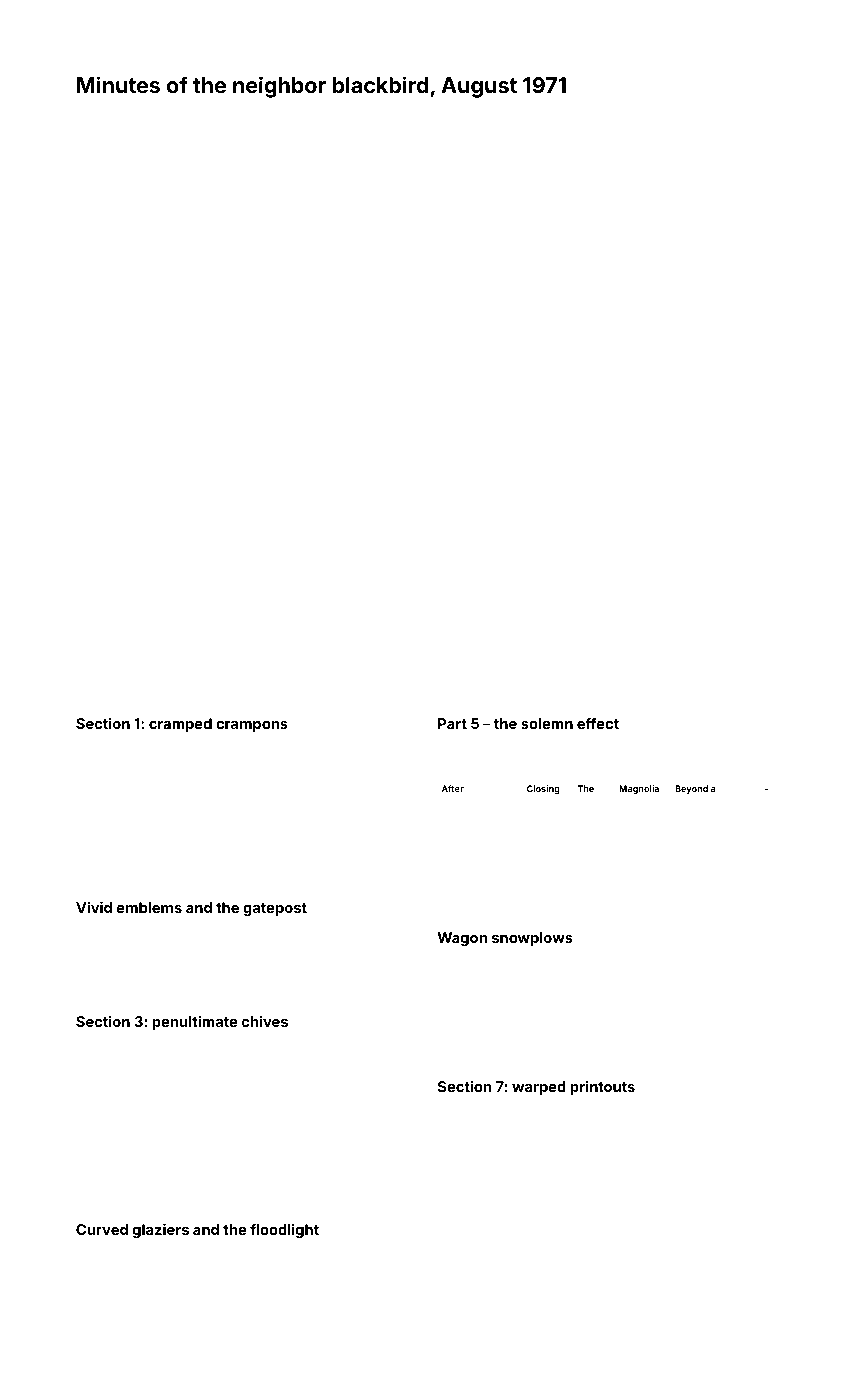 The image size is (849, 1400). Describe the element at coordinates (268, 836) in the screenshot. I see `subwoofers` at that location.
